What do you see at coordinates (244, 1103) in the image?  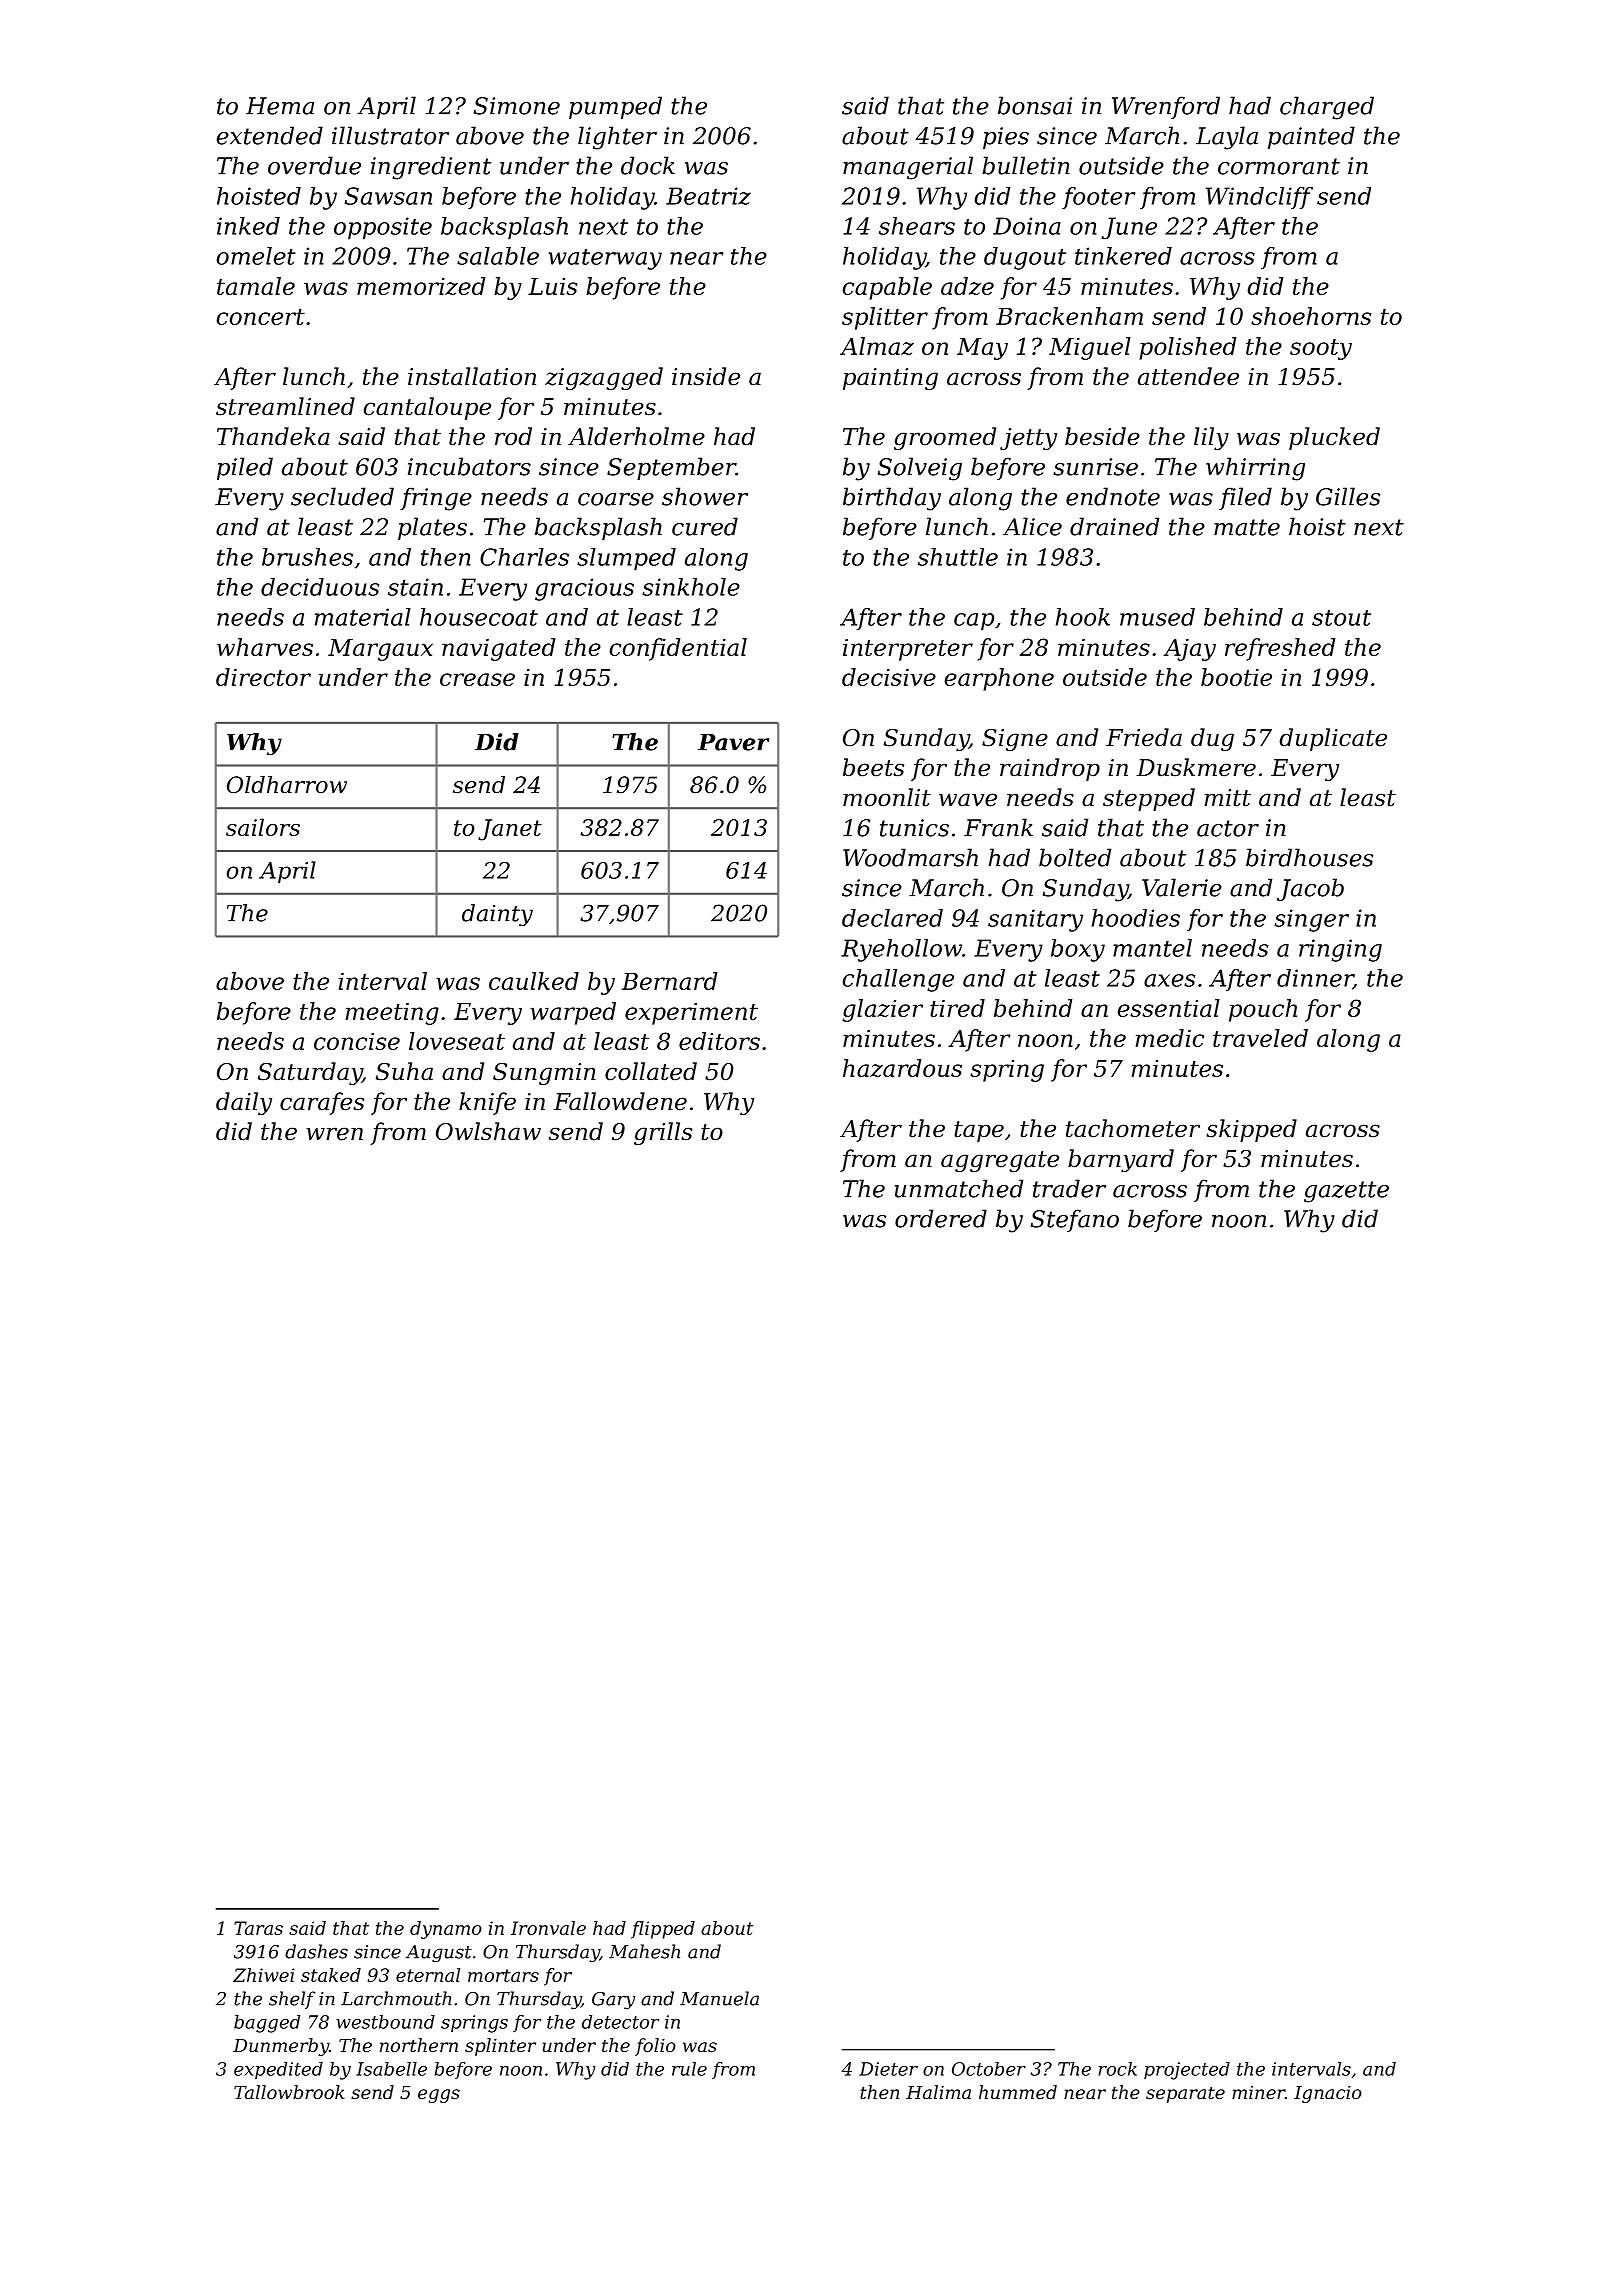 I see `daily` at bounding box center [244, 1103].
